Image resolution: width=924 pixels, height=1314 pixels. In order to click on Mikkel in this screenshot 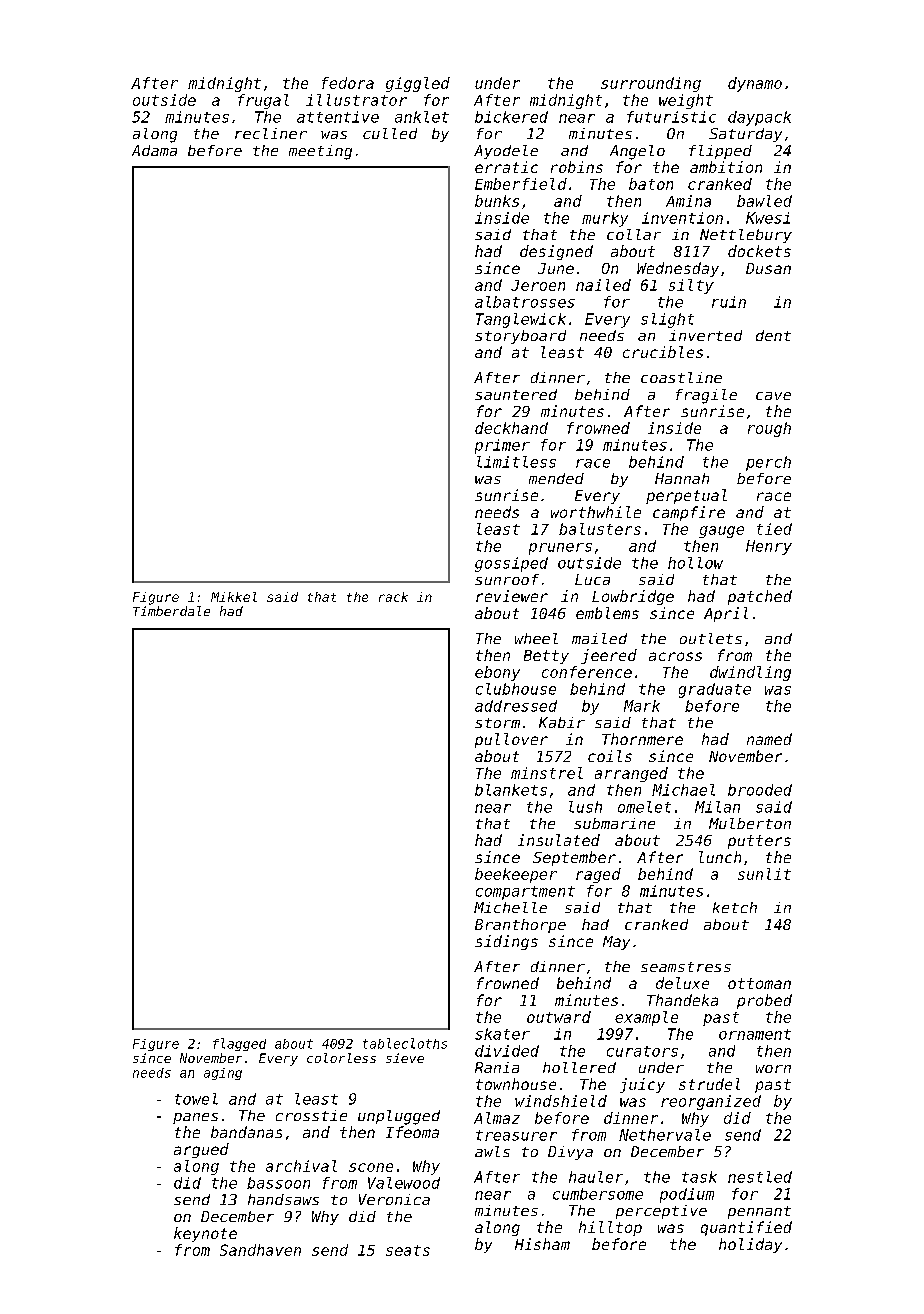, I will do `click(234, 597)`.
